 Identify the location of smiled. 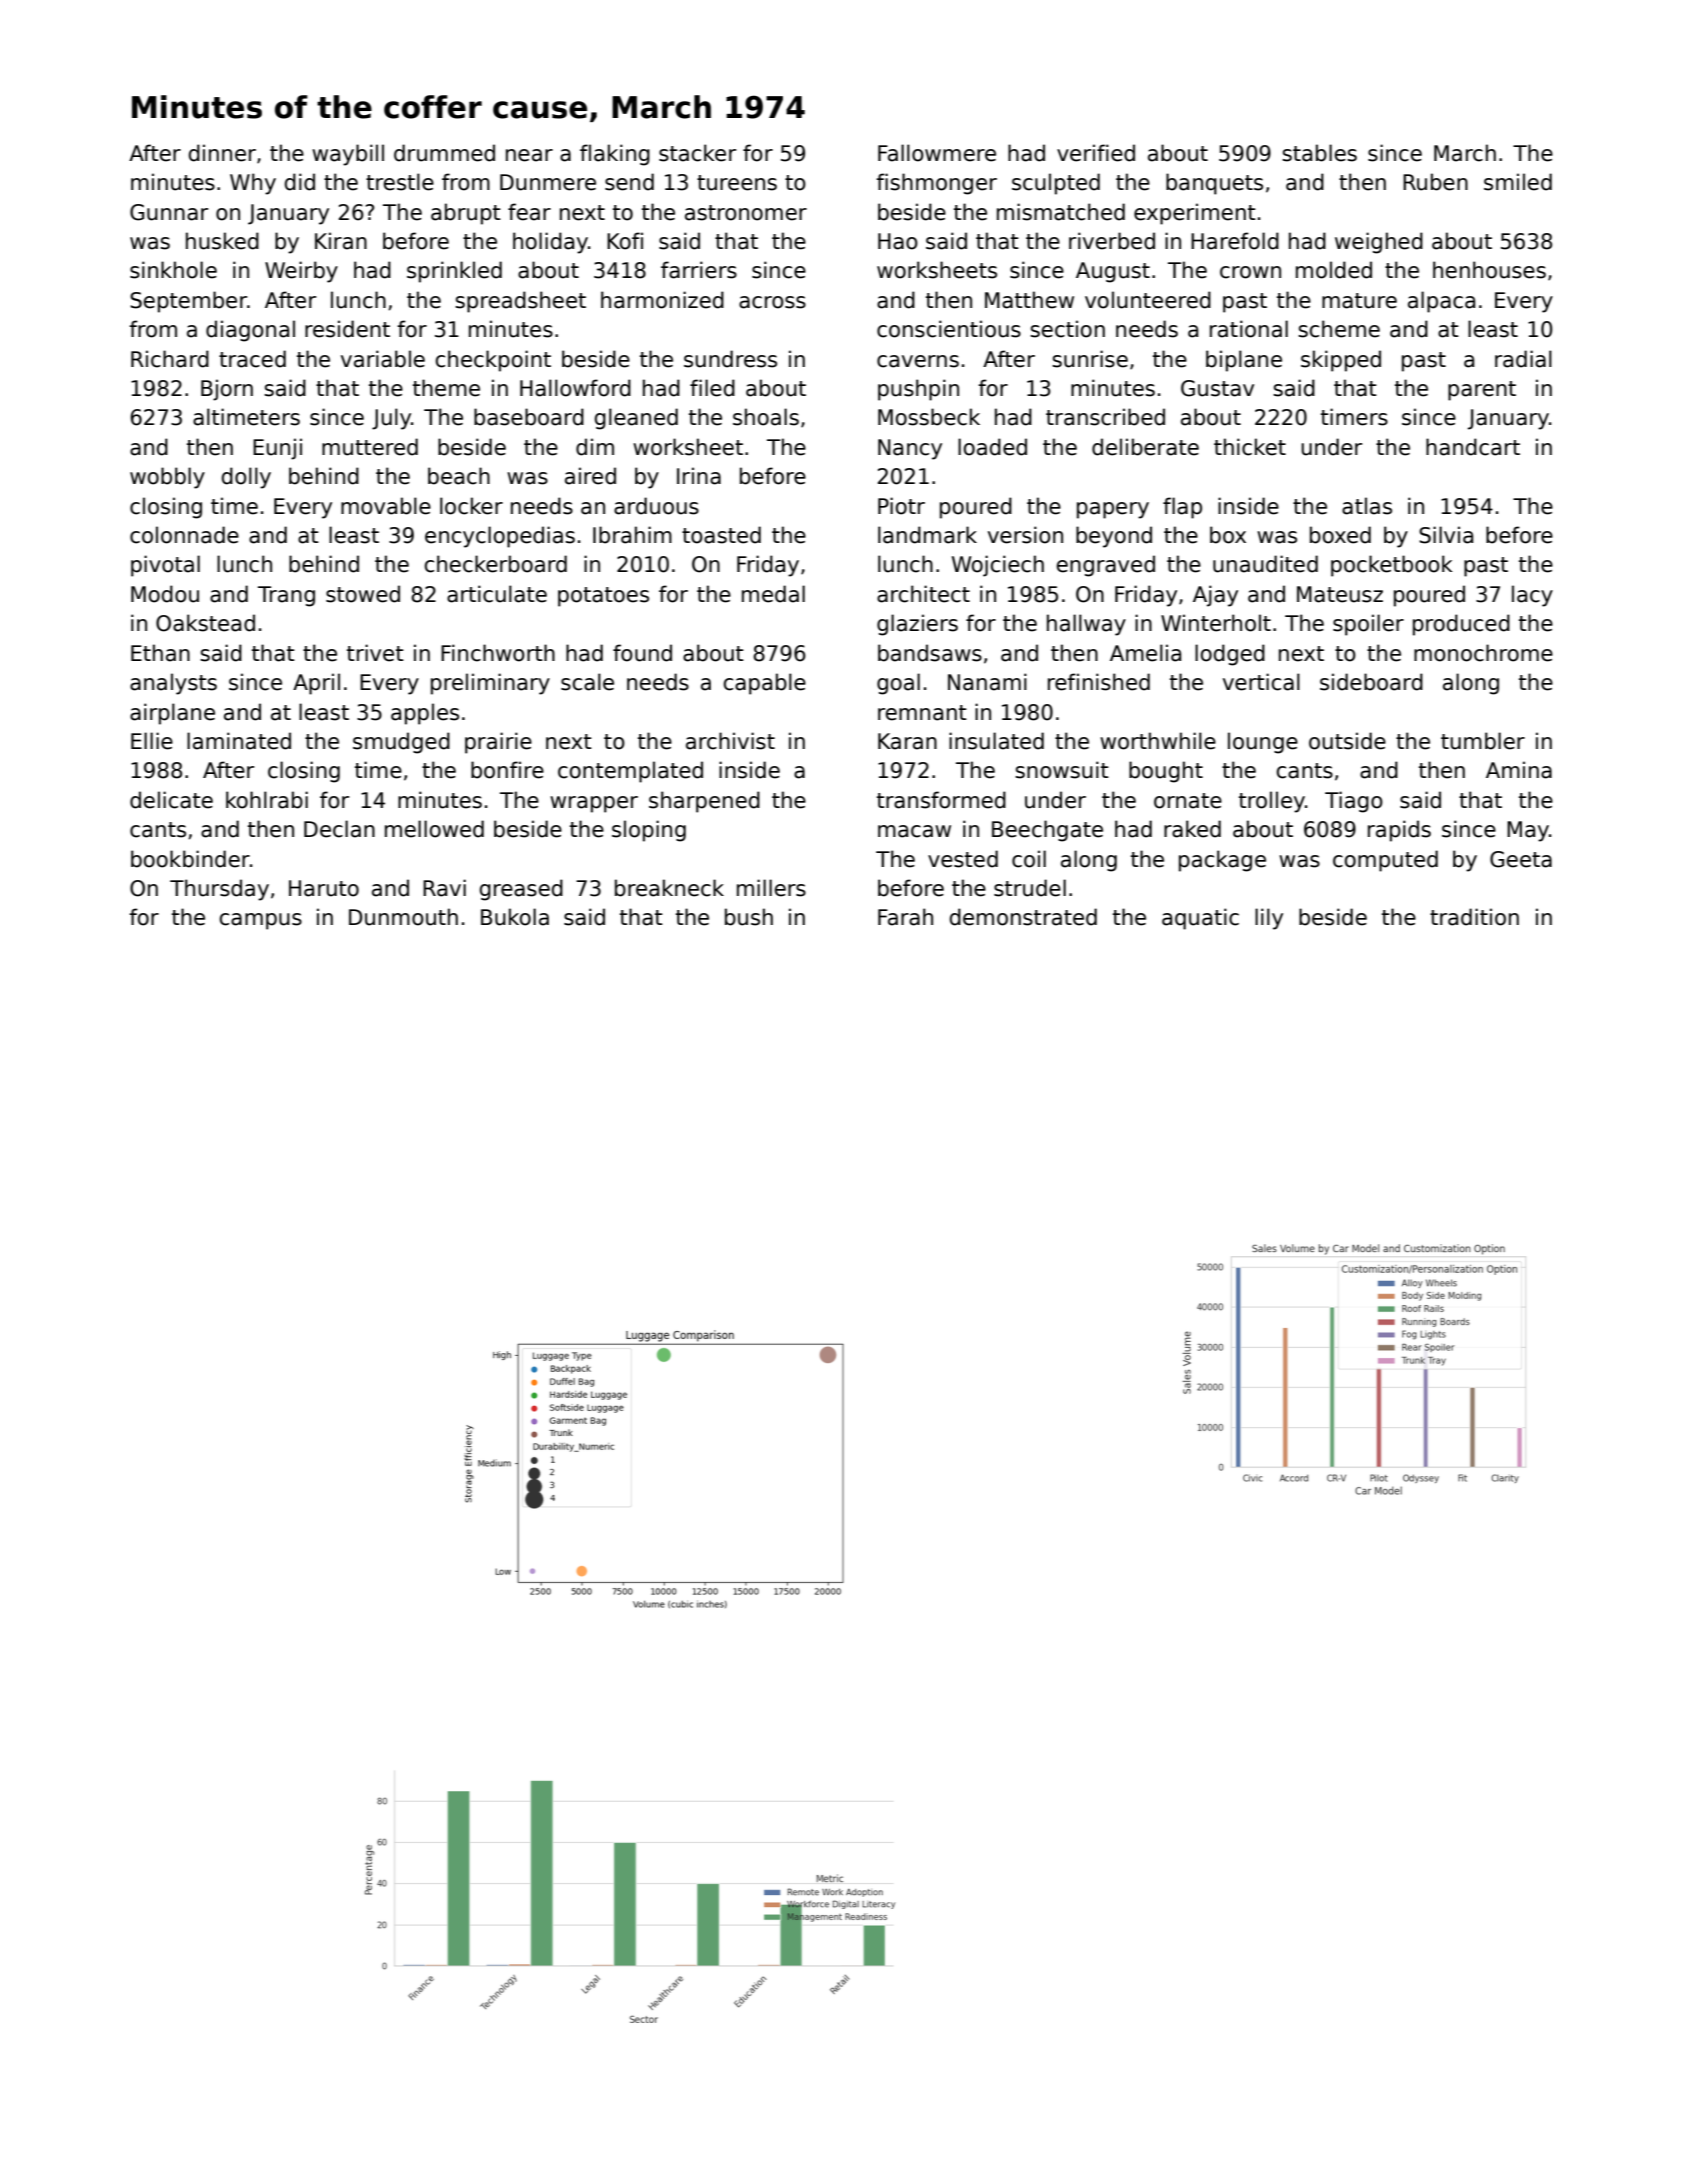
(1518, 182).
